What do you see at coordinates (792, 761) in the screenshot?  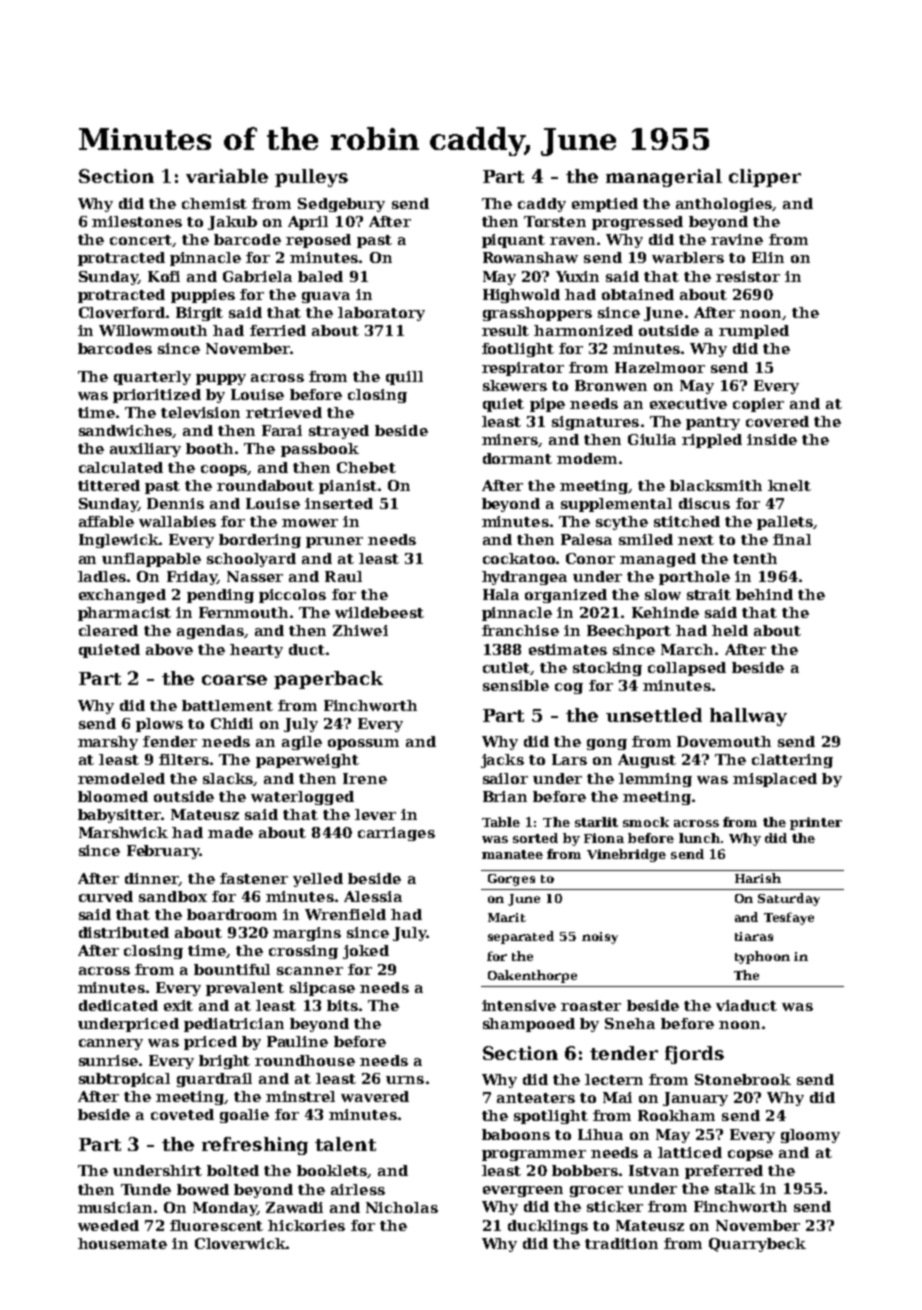 I see `clattering` at bounding box center [792, 761].
